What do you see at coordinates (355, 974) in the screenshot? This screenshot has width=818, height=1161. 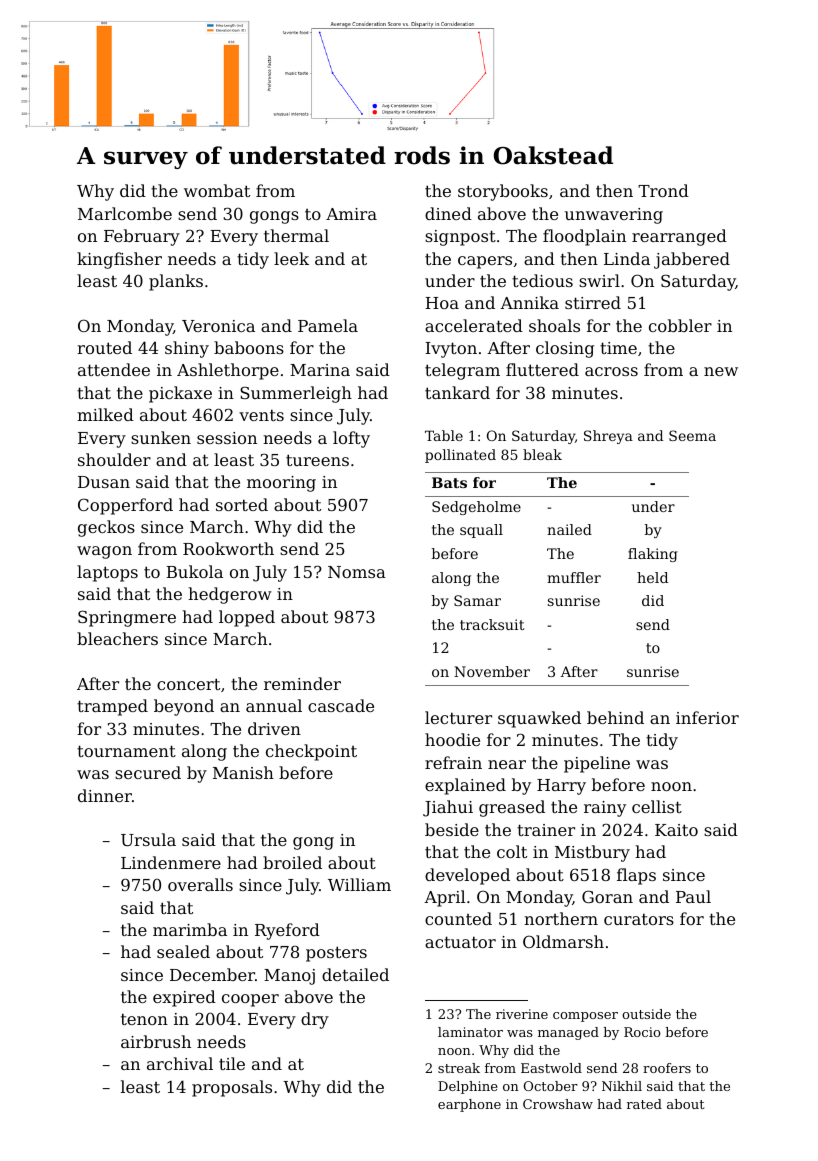 I see `detailed` at bounding box center [355, 974].
